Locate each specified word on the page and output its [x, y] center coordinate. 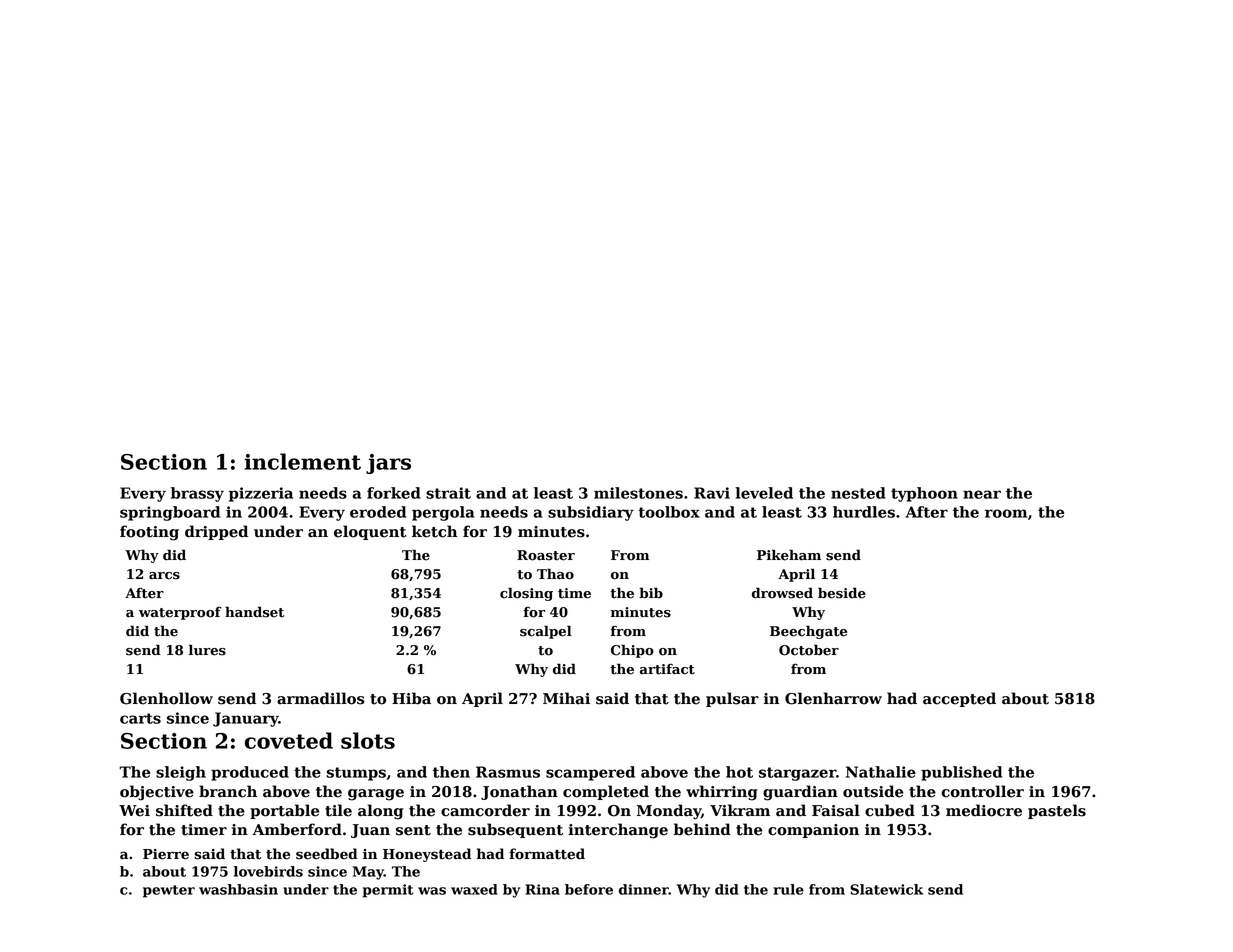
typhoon [924, 494]
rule [788, 889]
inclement [302, 461]
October [809, 650]
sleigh [181, 773]
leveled [764, 493]
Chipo [632, 651]
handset [254, 612]
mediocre [984, 810]
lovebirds [268, 871]
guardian [800, 793]
